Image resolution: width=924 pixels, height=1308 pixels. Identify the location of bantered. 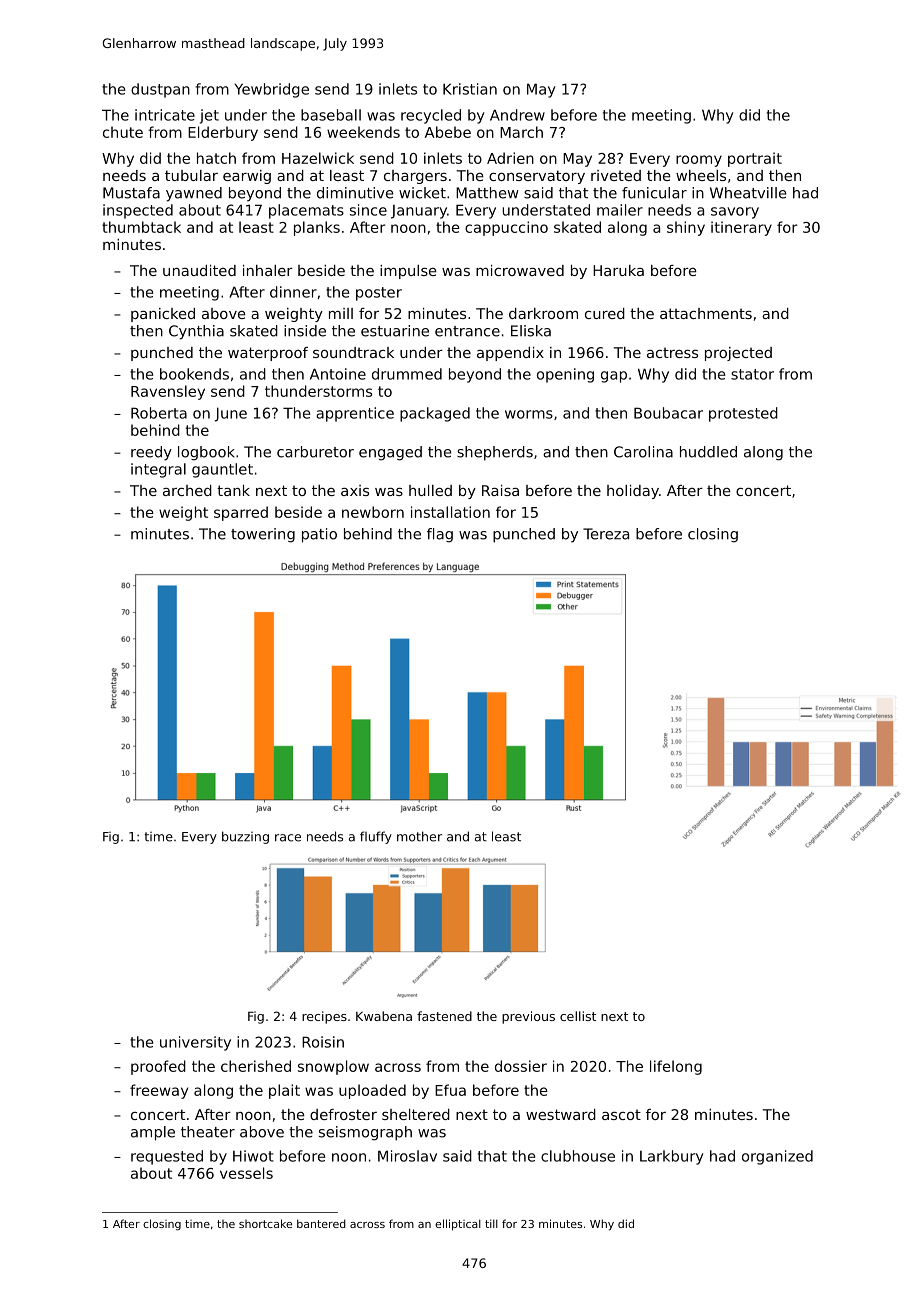
(321, 1223).
